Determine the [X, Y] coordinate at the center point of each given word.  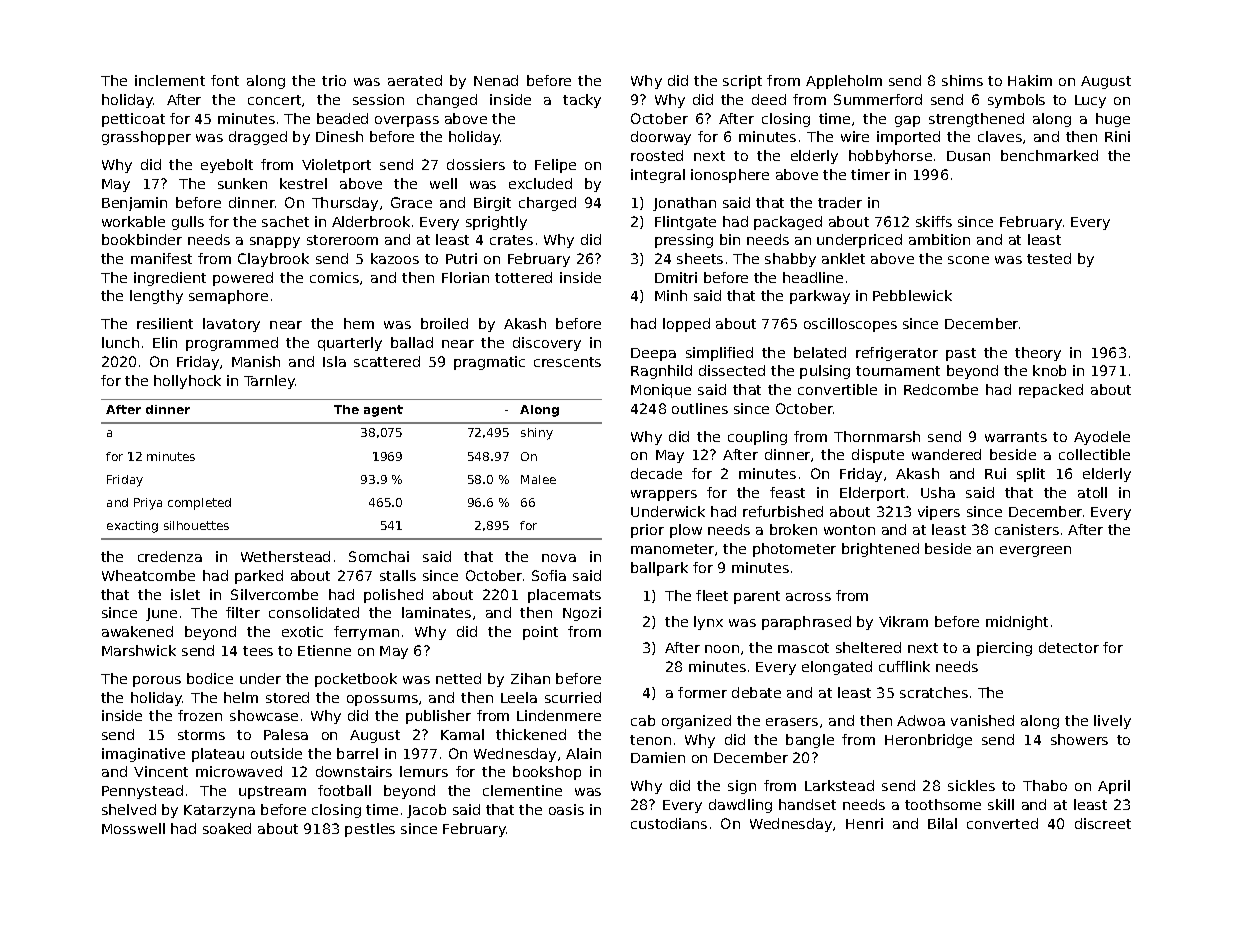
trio [334, 80]
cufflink [904, 666]
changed [447, 101]
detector [1069, 647]
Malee [538, 479]
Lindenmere [559, 715]
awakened [137, 631]
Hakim [1030, 80]
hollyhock [187, 382]
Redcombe [941, 389]
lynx [708, 623]
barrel [357, 753]
